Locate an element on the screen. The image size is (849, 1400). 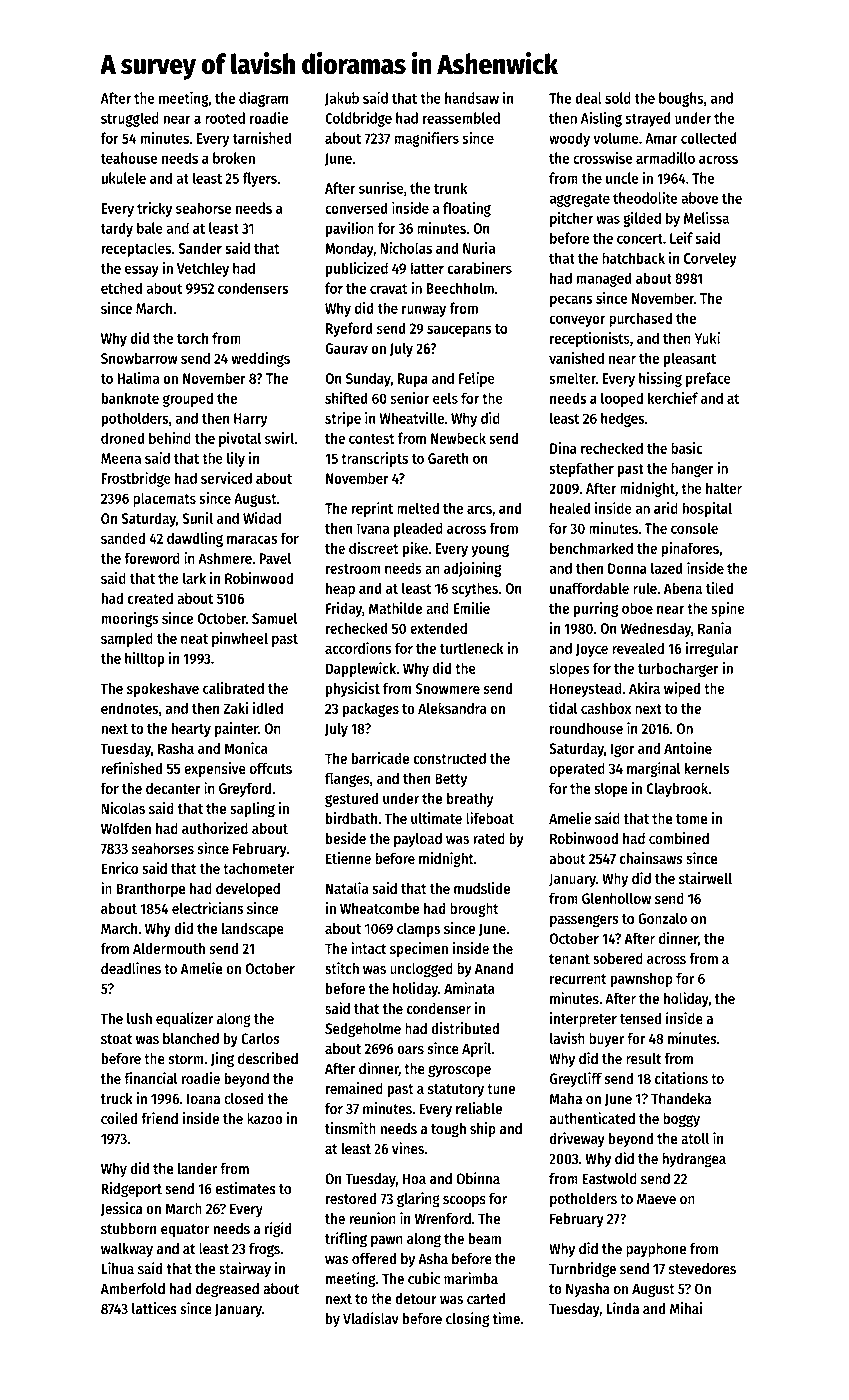
Rania is located at coordinates (714, 628).
